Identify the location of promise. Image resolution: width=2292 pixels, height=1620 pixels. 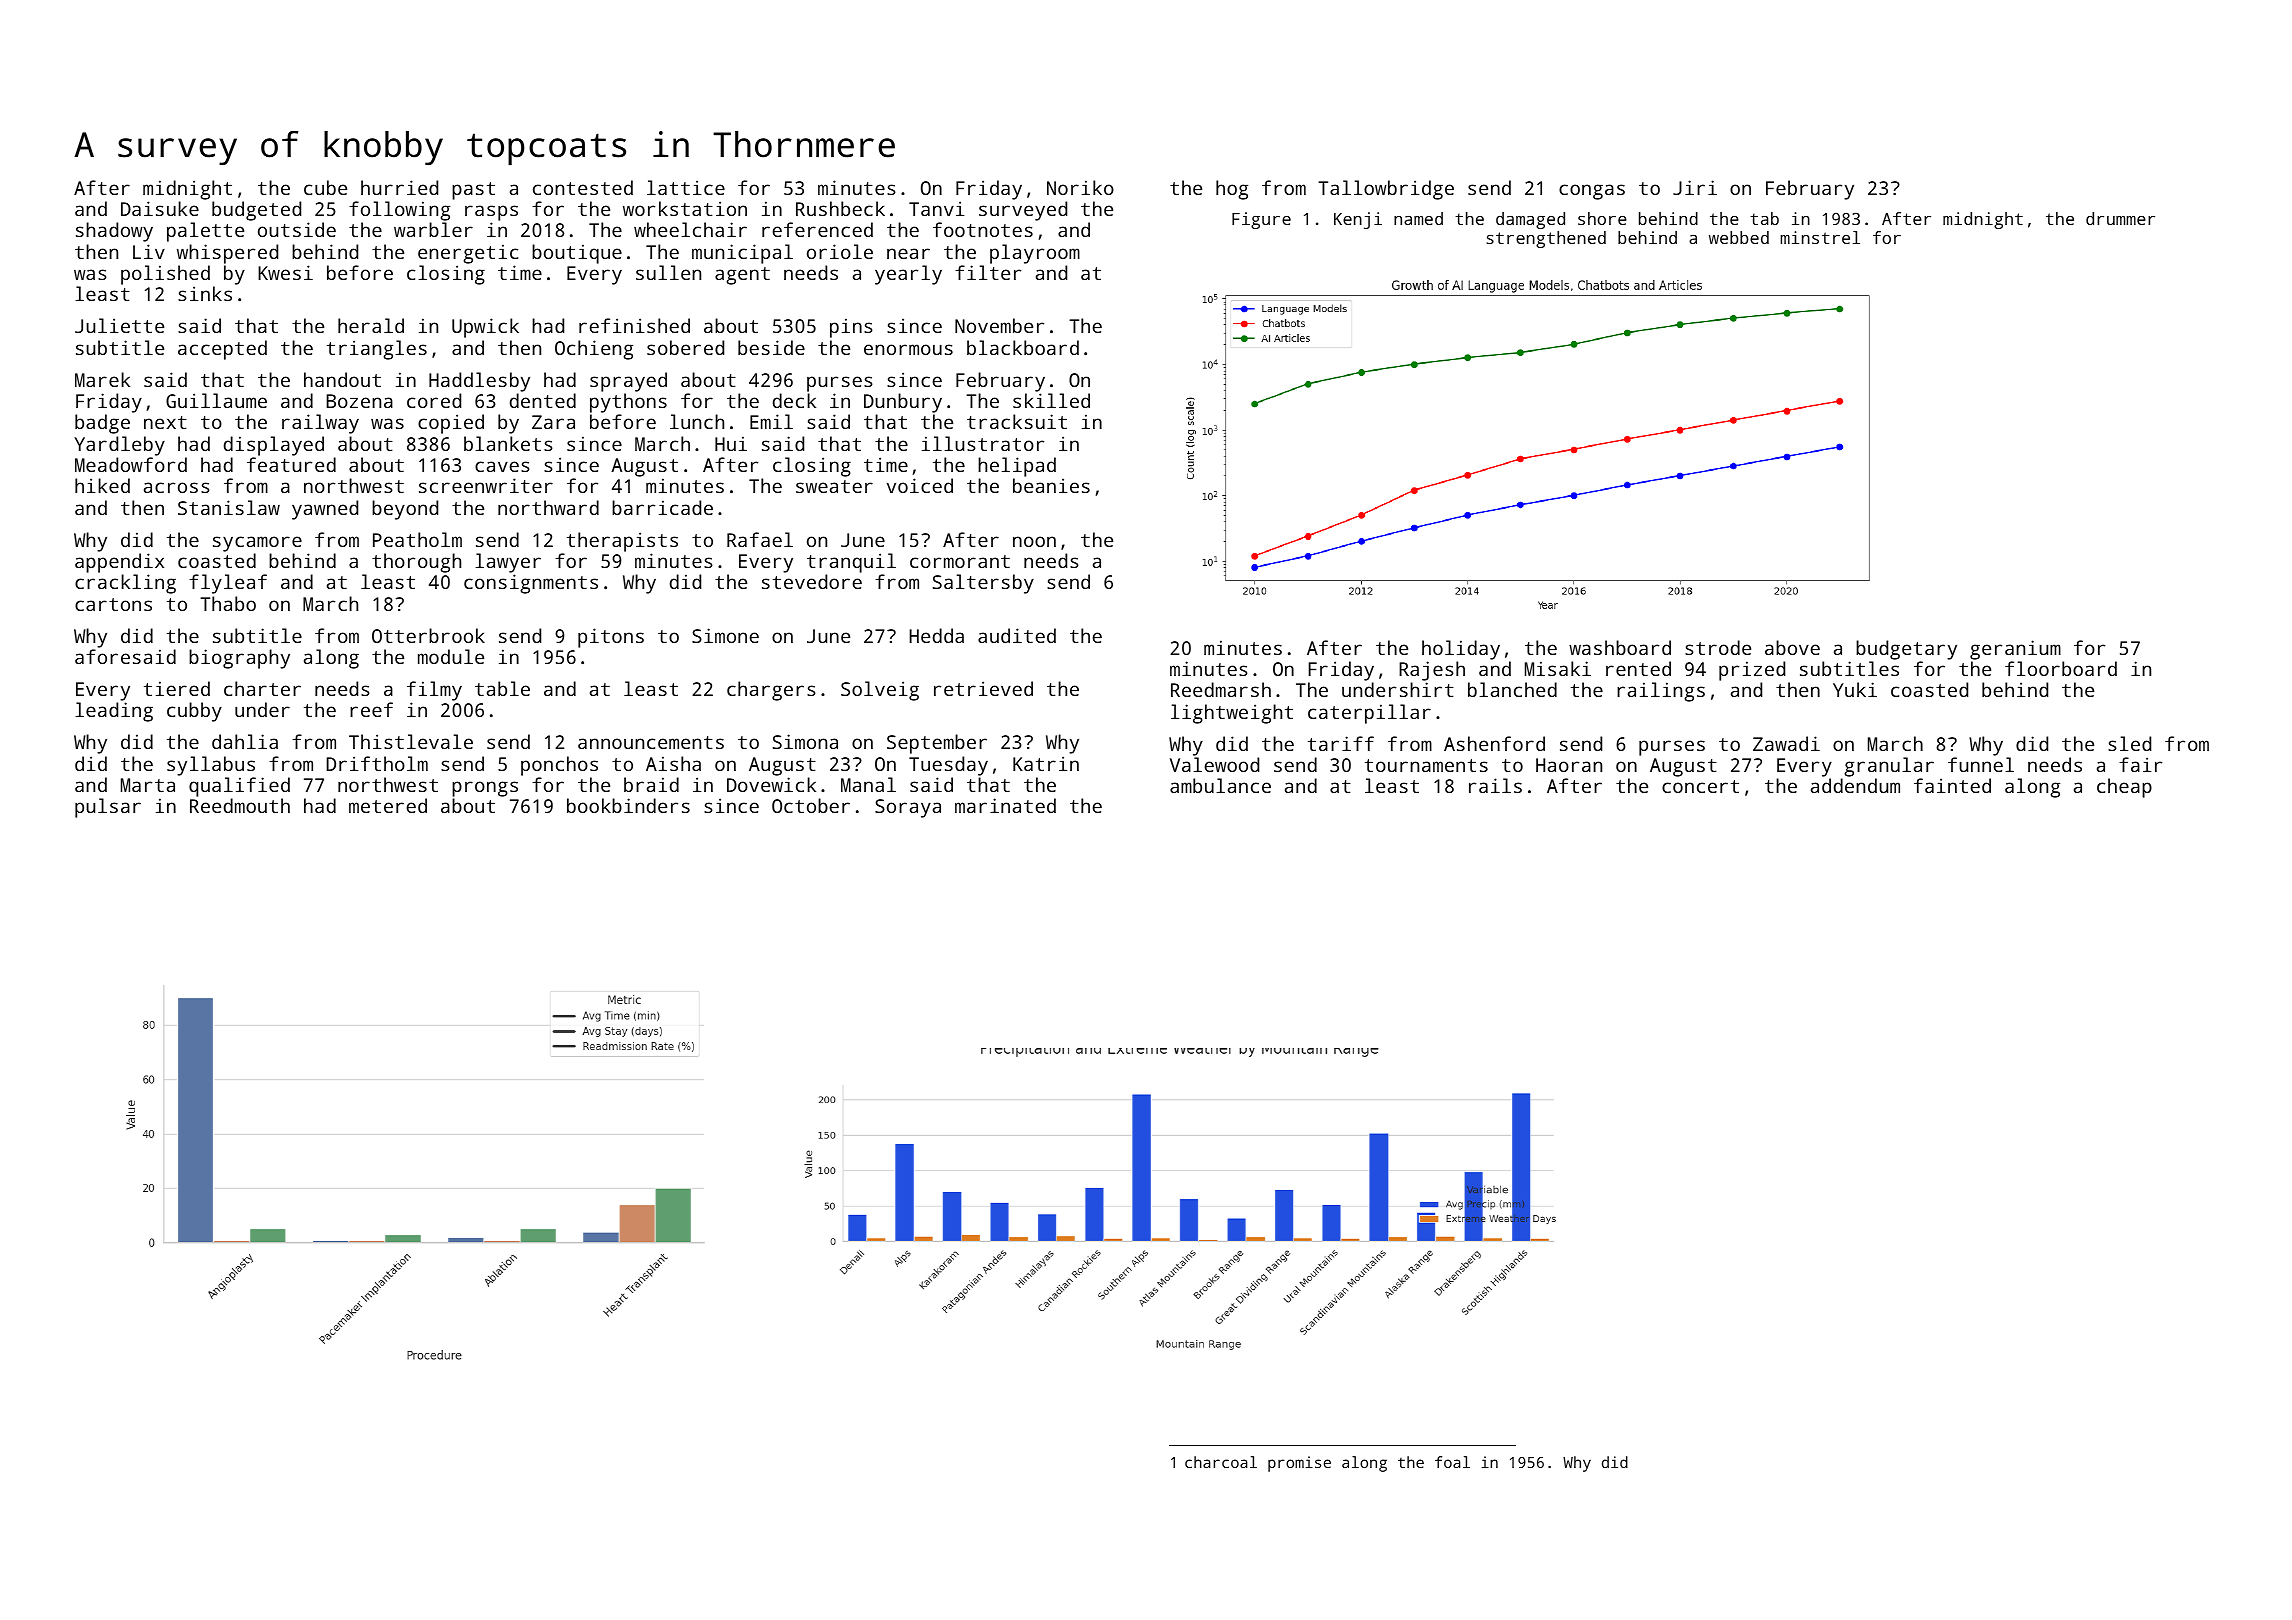
(1299, 1464).
